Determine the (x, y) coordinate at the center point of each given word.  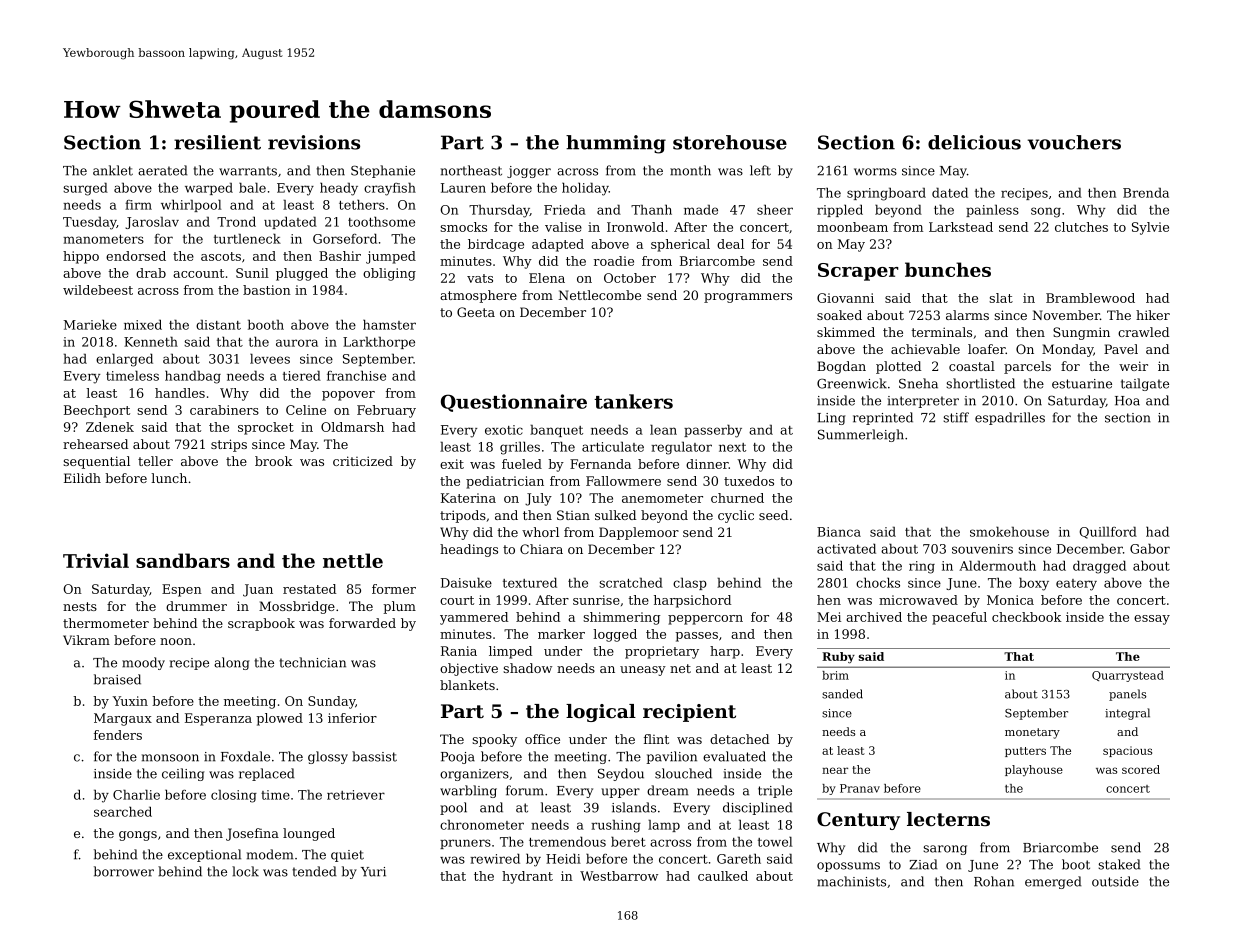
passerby (713, 431)
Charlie (136, 794)
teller (155, 461)
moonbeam (852, 227)
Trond (236, 221)
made (701, 209)
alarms (967, 315)
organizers (474, 775)
